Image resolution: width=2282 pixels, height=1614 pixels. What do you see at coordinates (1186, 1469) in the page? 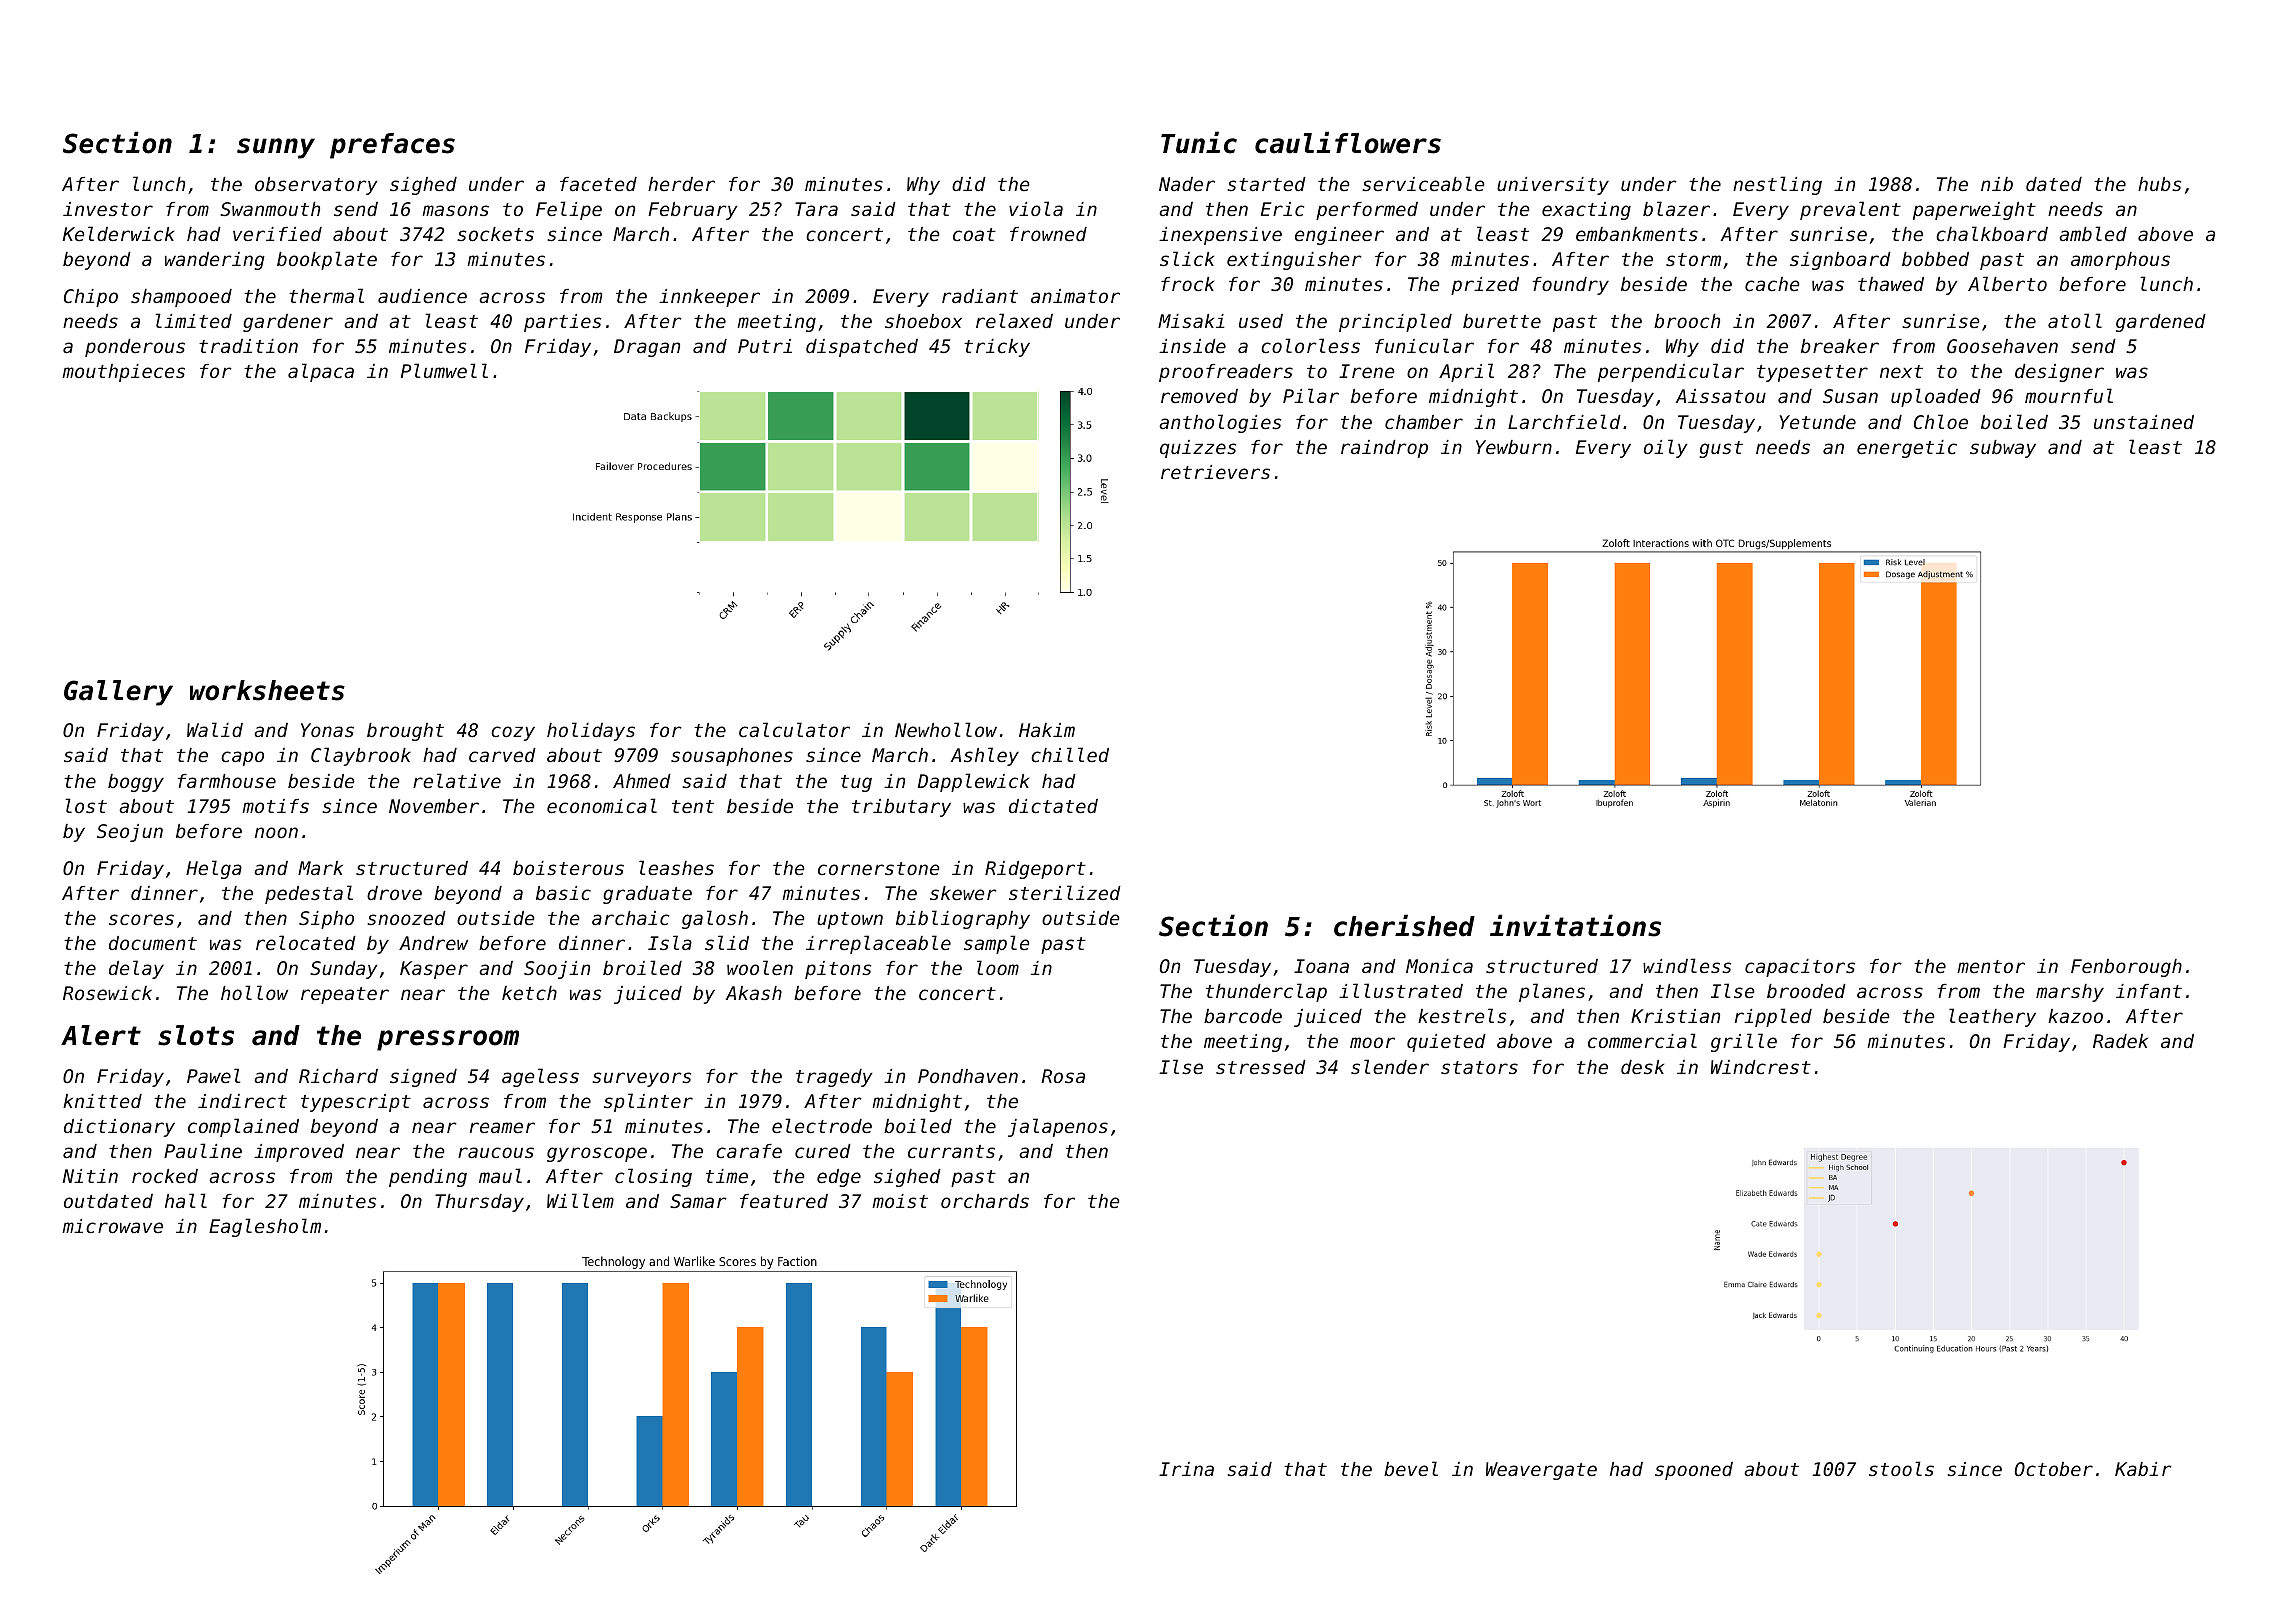
I see `Irina` at bounding box center [1186, 1469].
